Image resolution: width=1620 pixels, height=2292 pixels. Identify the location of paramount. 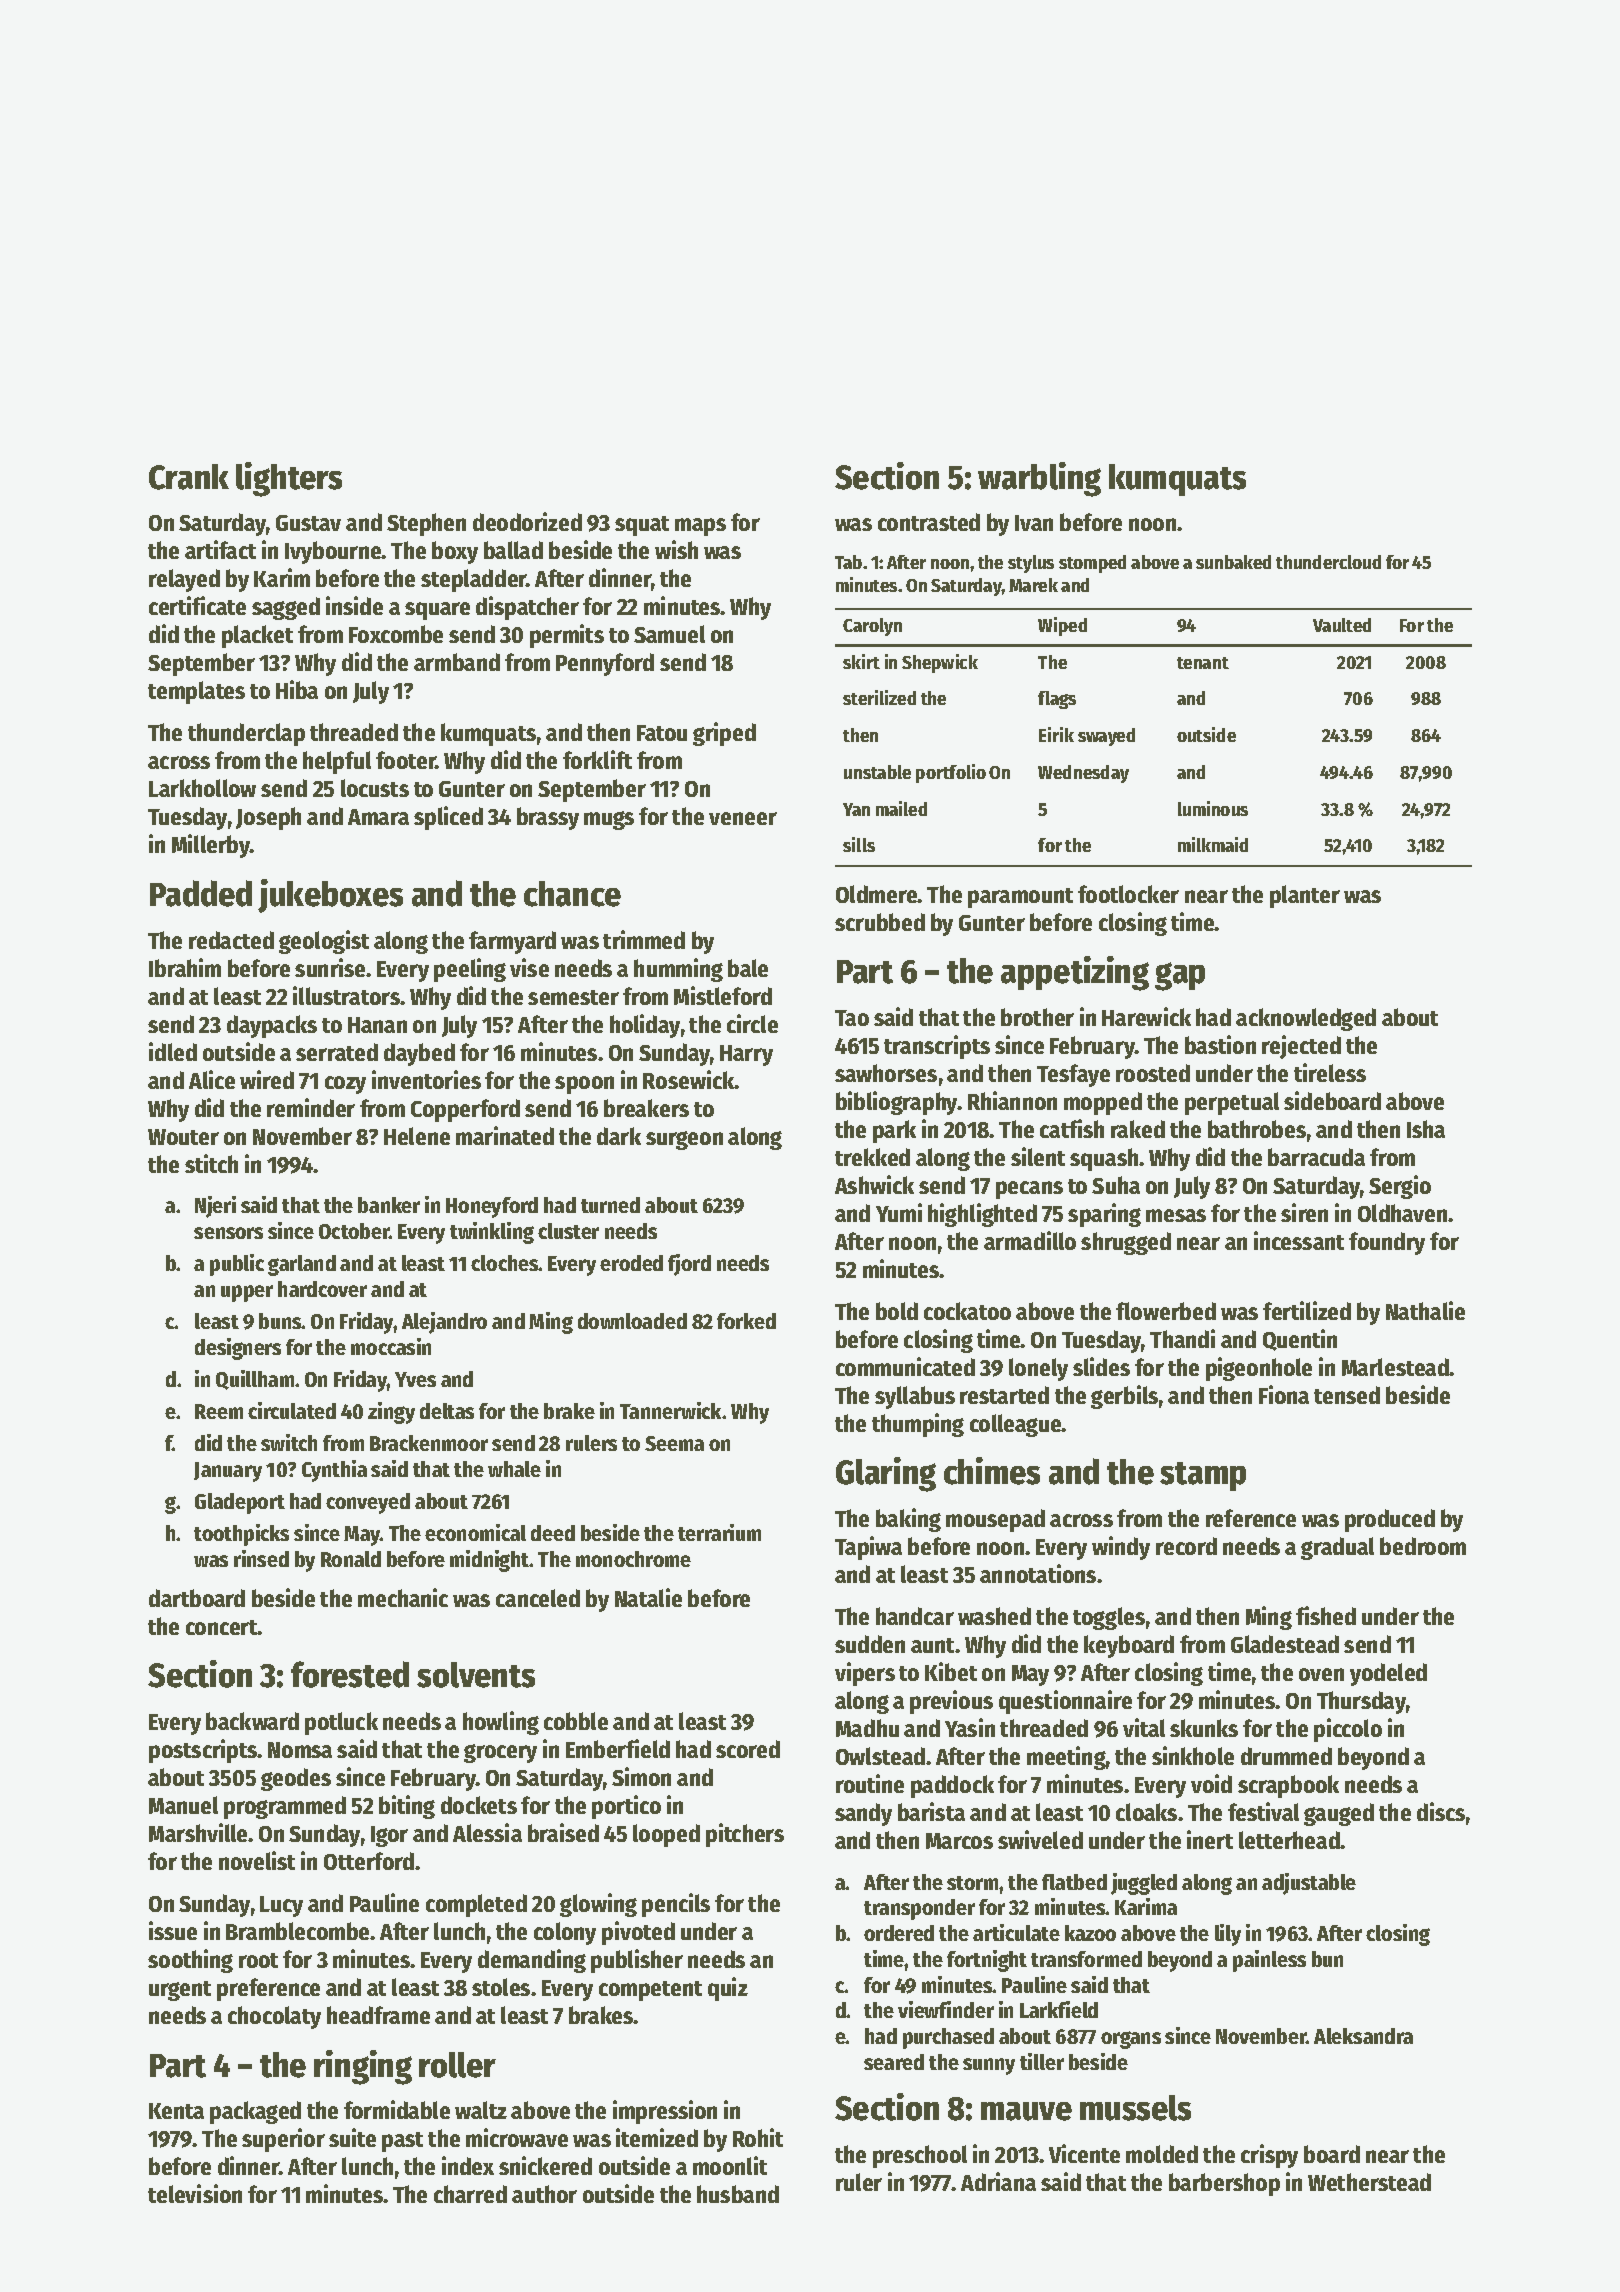
(1020, 898).
